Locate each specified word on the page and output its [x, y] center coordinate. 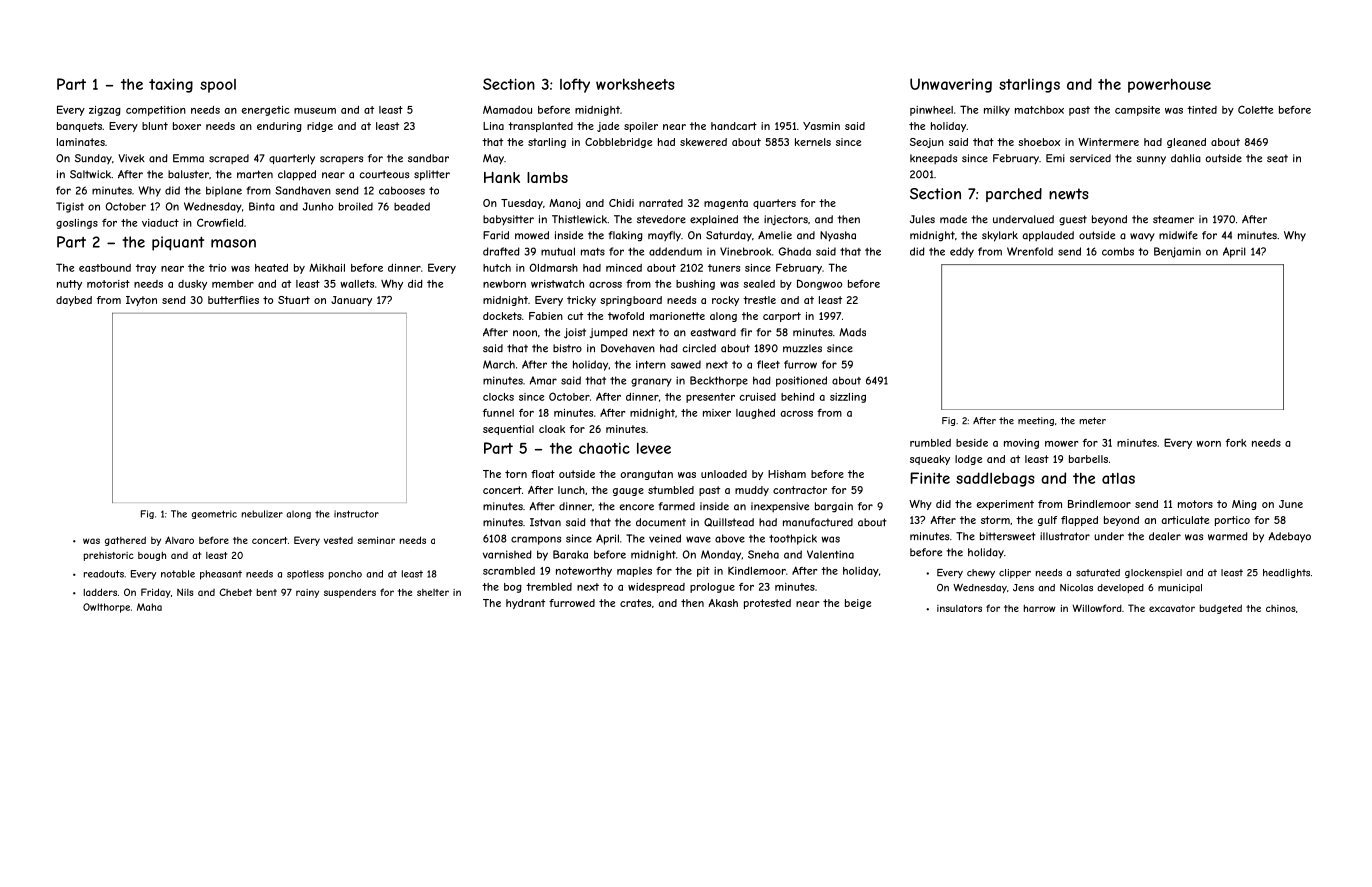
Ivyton [141, 301]
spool [218, 86]
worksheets [635, 84]
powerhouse [1169, 86]
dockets [502, 316]
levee [654, 448]
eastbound [105, 268]
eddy [962, 252]
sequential [508, 430]
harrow [1040, 608]
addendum [675, 251]
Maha [149, 607]
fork [1236, 443]
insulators [959, 608]
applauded [1048, 236]
